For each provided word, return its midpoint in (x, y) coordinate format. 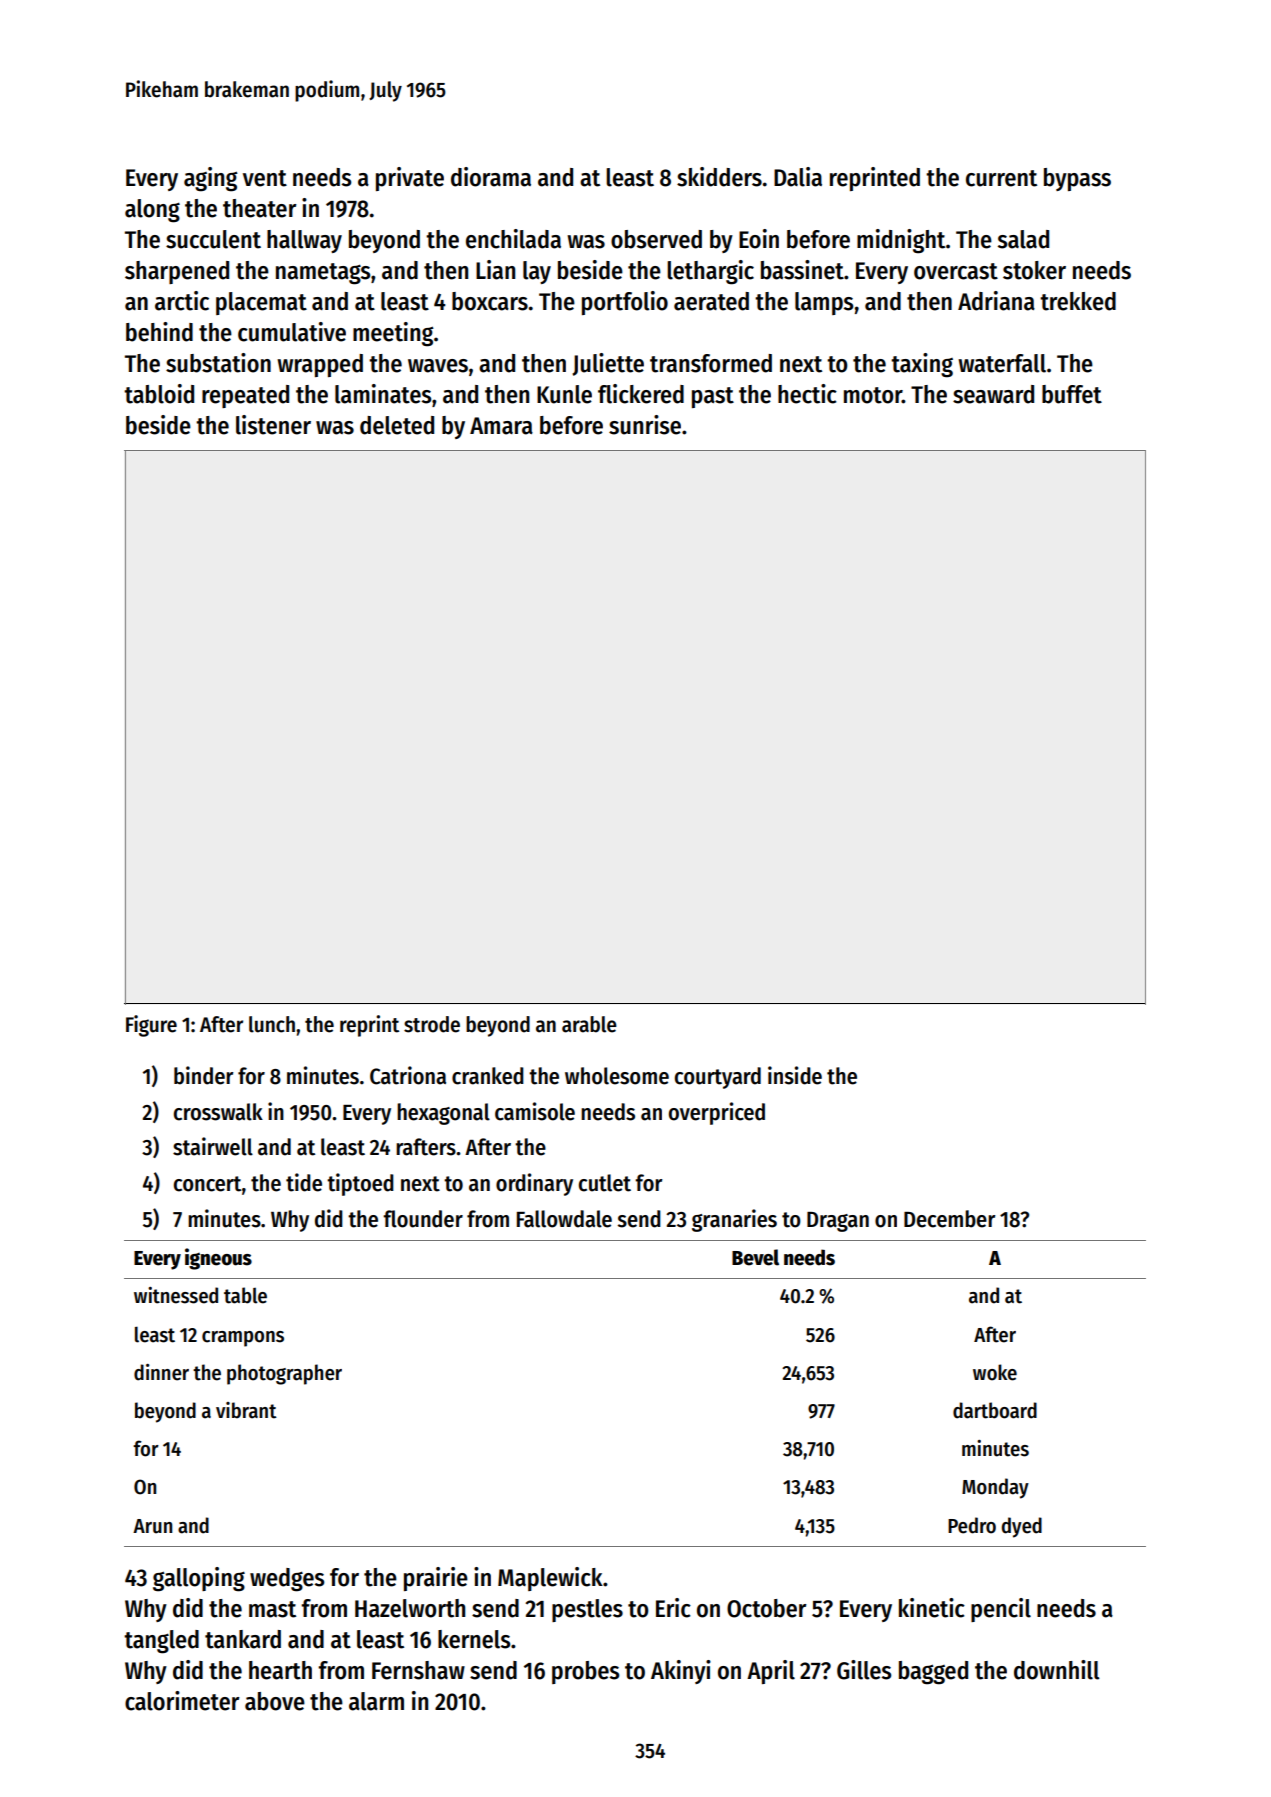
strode (432, 1024)
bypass (1077, 179)
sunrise (645, 425)
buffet (1072, 394)
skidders (719, 177)
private (410, 179)
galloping (199, 1579)
